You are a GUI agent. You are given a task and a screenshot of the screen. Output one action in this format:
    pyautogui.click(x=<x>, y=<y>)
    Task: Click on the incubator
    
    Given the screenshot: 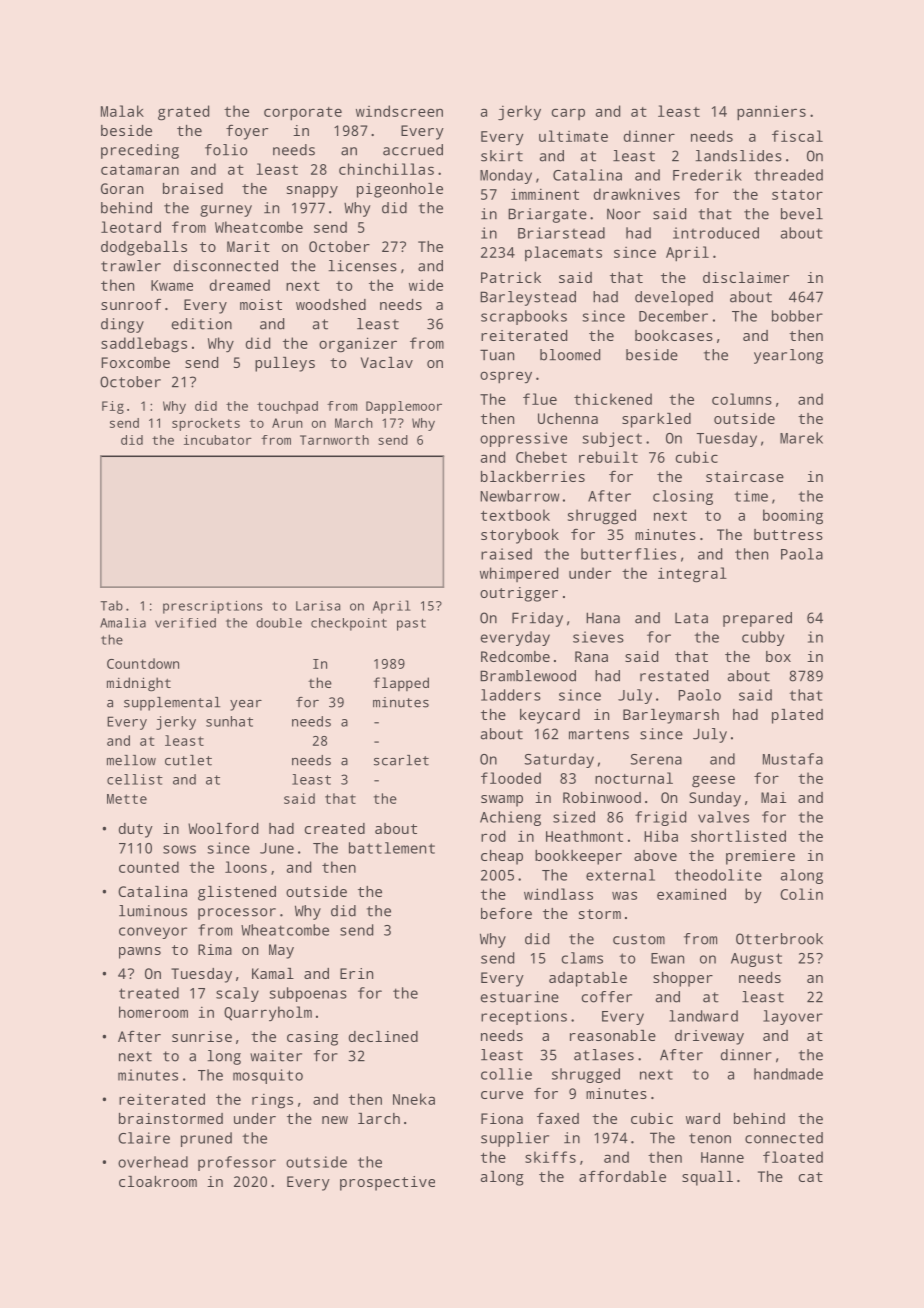 What is the action you would take?
    pyautogui.click(x=218, y=440)
